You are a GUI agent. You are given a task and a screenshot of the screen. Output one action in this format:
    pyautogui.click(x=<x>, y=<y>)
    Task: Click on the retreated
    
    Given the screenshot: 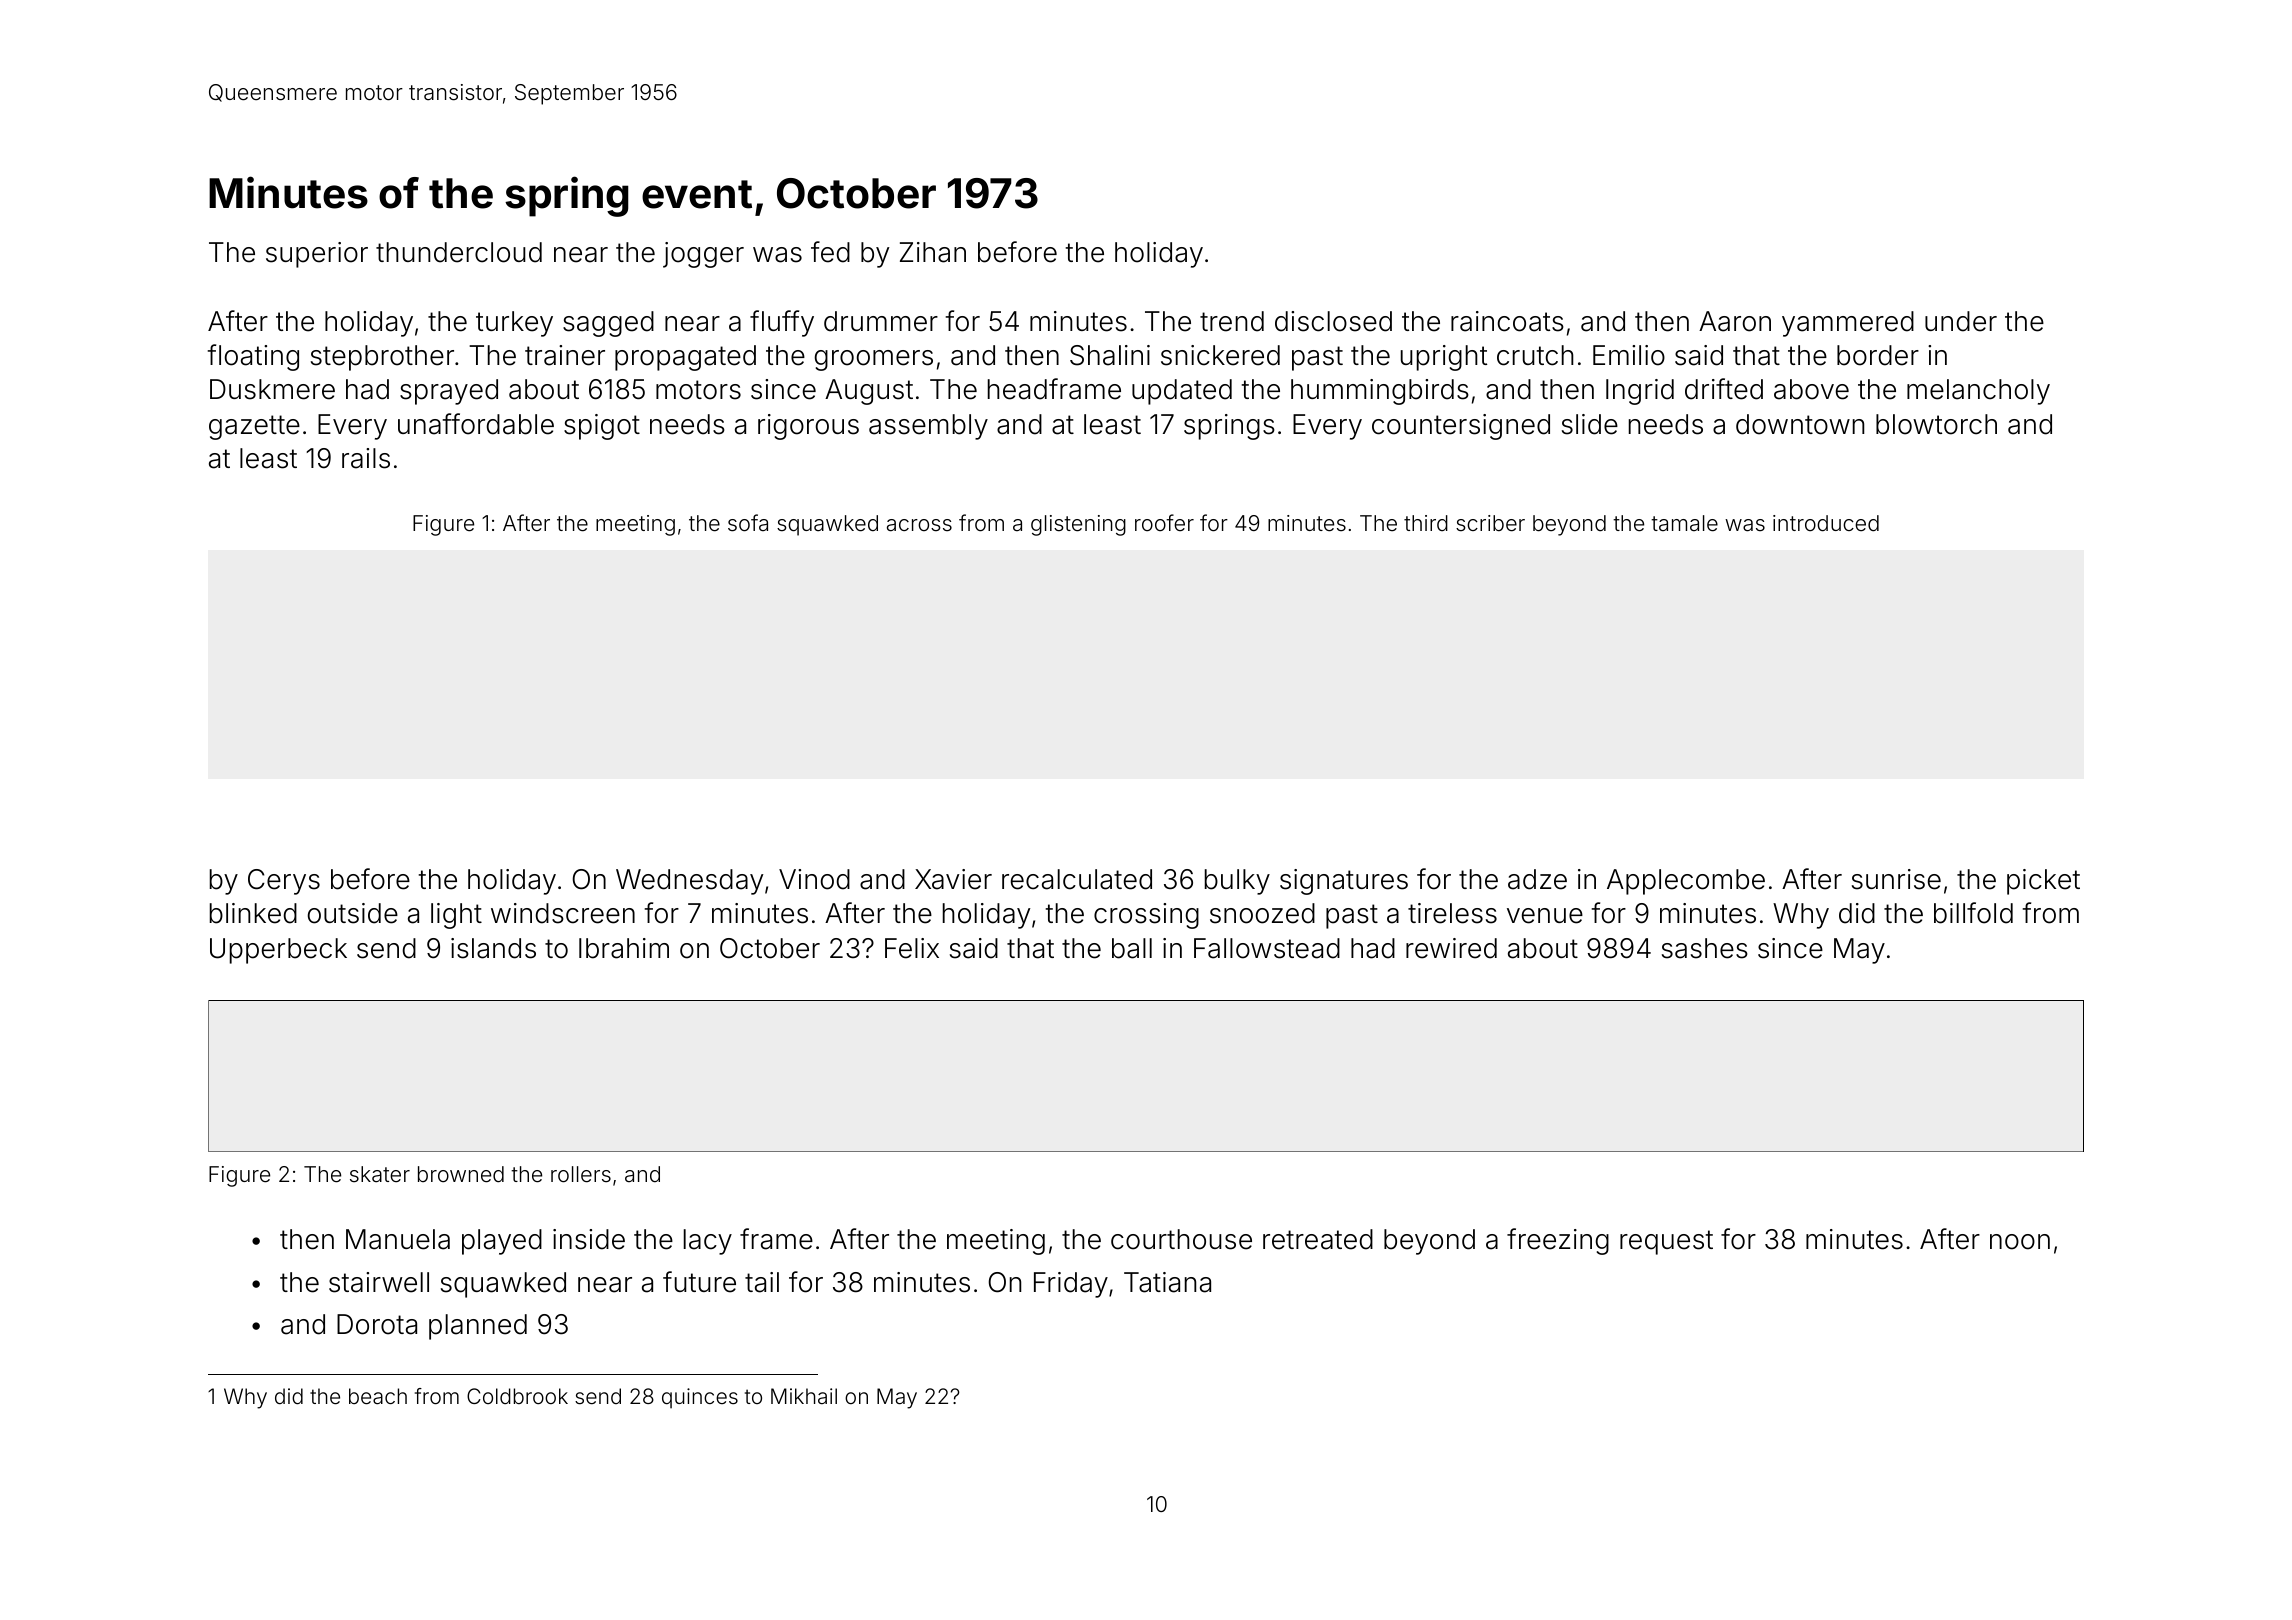 What is the action you would take?
    pyautogui.click(x=1318, y=1239)
